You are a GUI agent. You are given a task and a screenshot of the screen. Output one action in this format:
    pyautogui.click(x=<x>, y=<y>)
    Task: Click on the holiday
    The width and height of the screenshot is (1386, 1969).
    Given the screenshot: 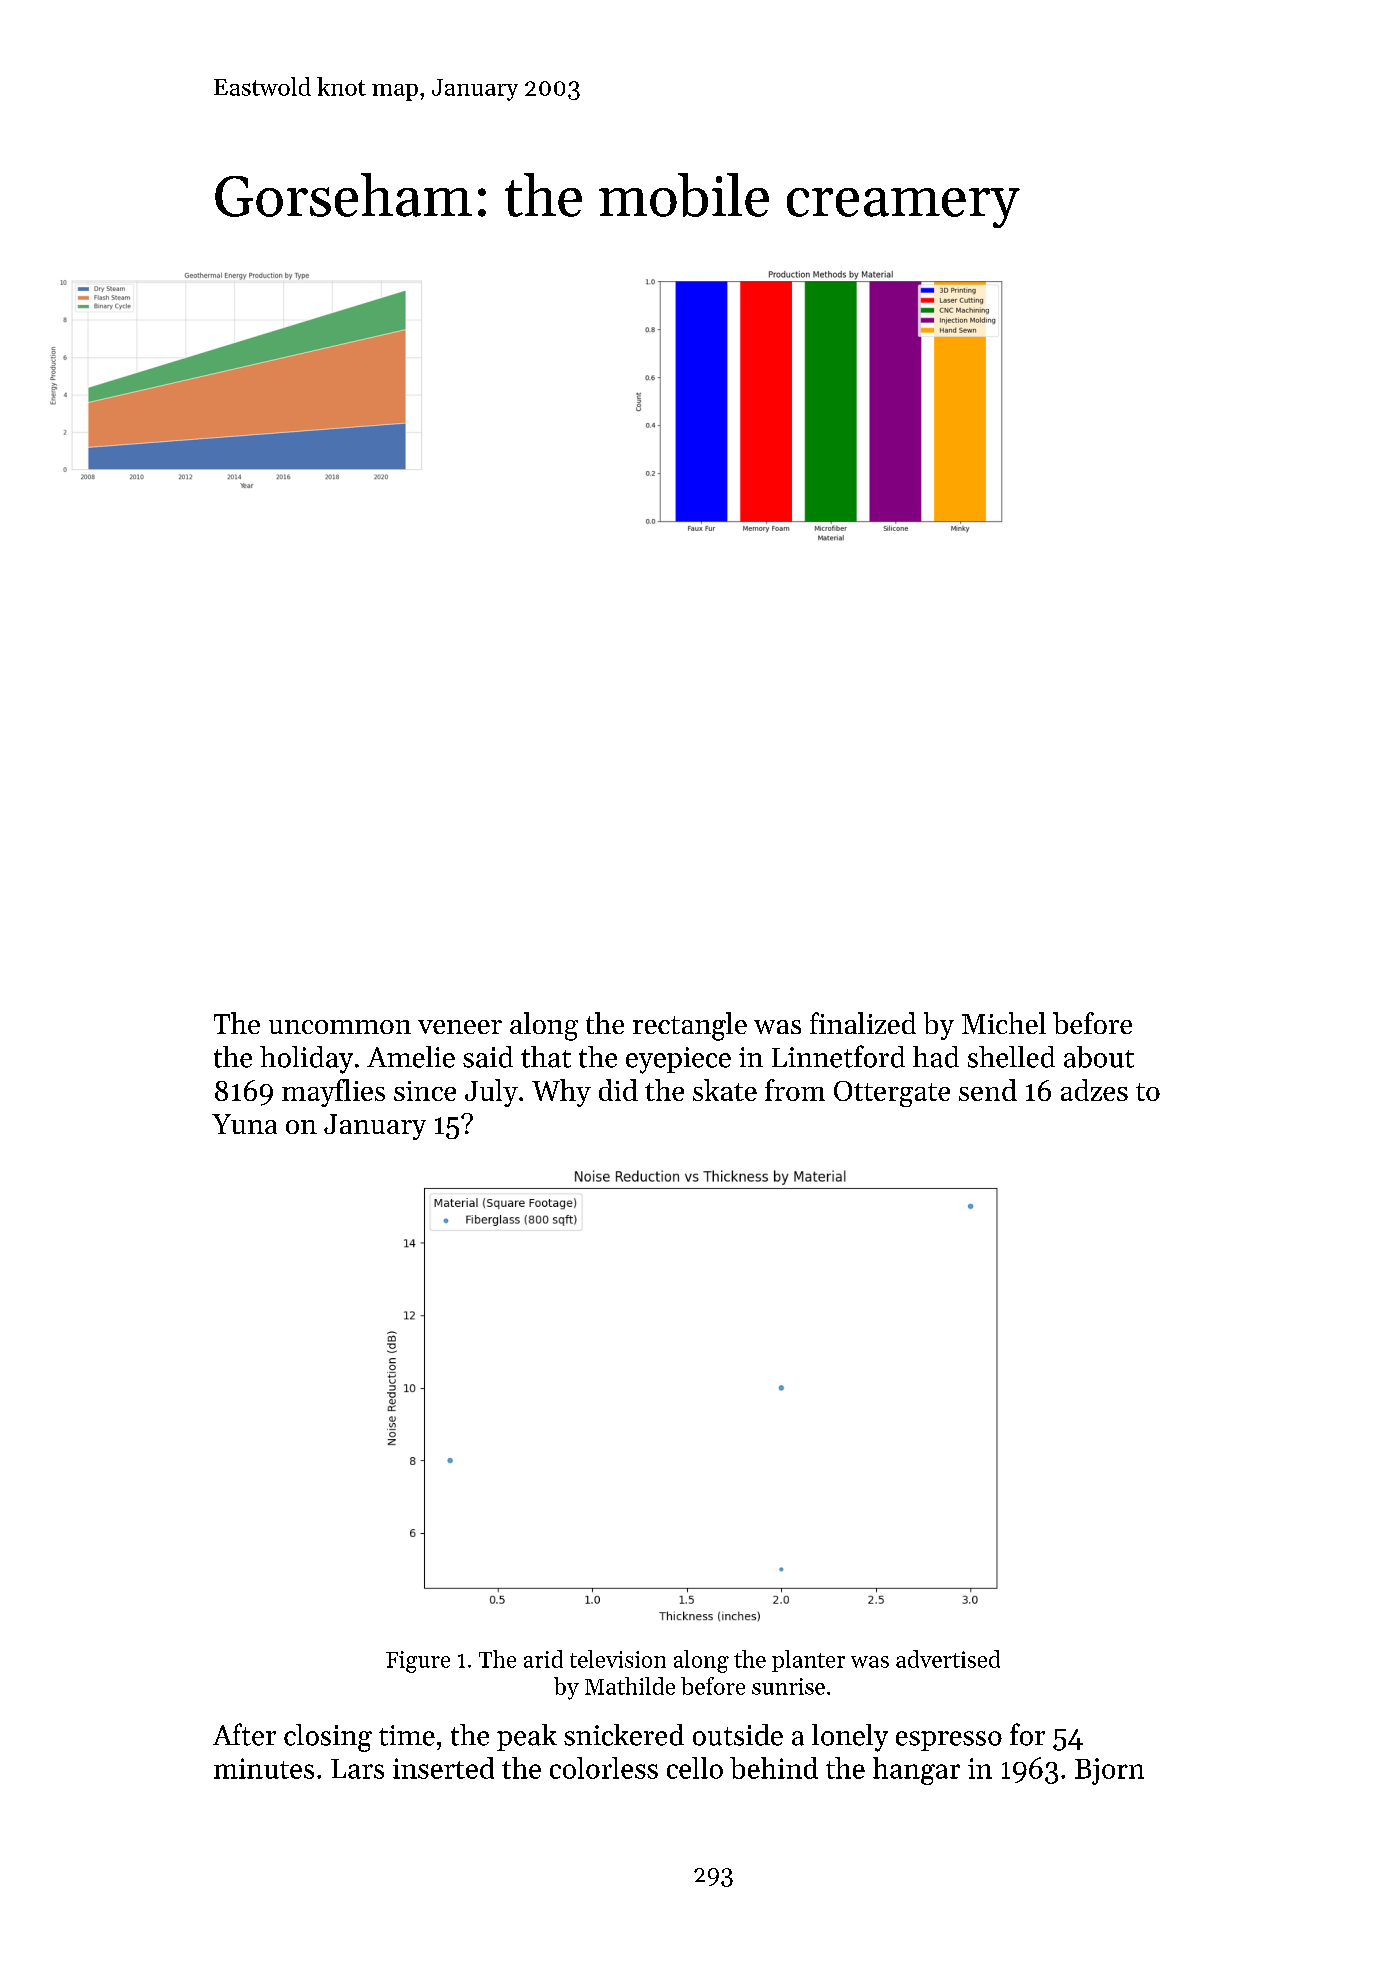 What is the action you would take?
    pyautogui.click(x=306, y=1060)
